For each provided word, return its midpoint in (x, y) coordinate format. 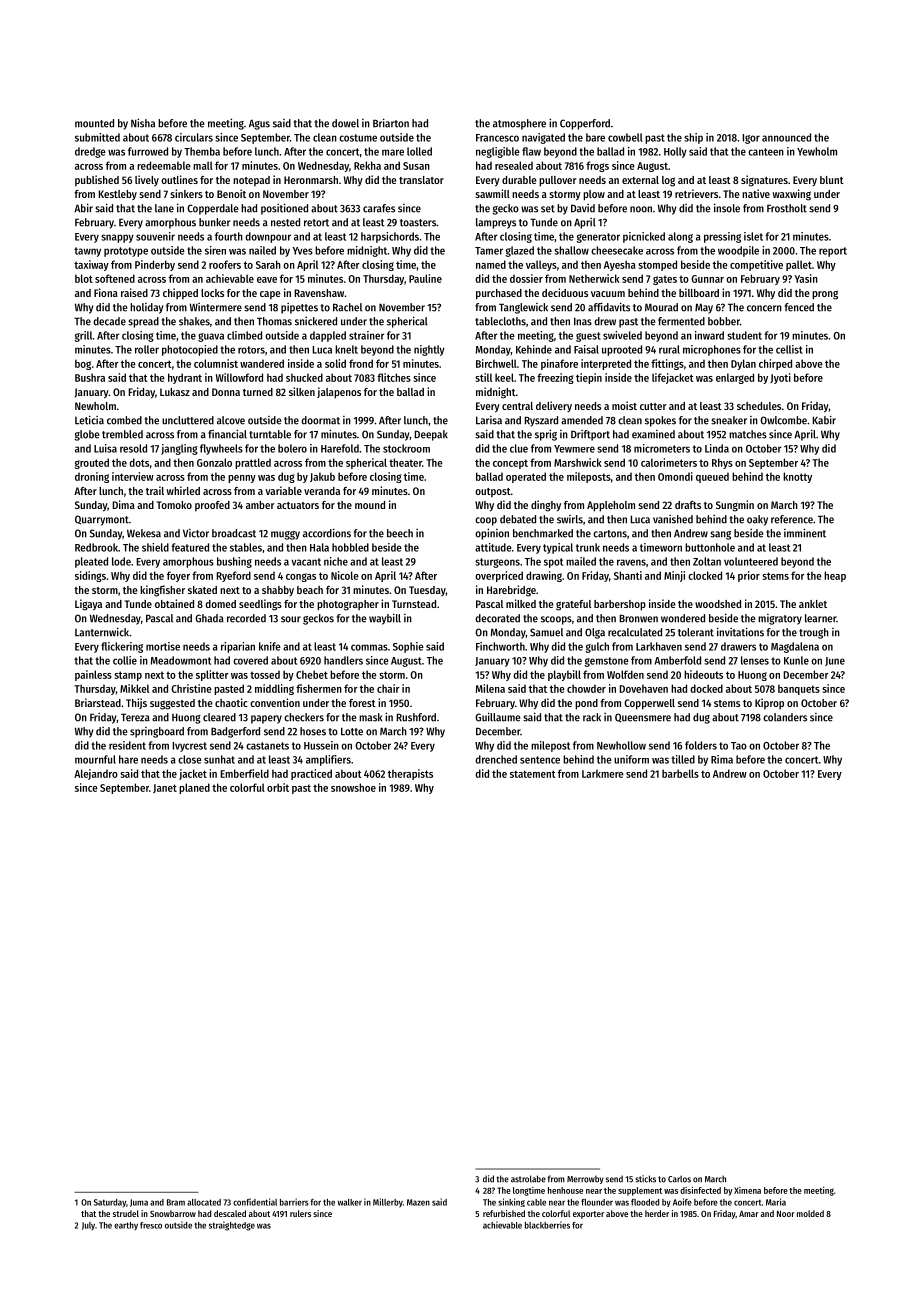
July (88, 1226)
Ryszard (541, 421)
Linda (717, 448)
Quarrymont (102, 520)
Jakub (322, 477)
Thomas (274, 321)
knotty (797, 477)
